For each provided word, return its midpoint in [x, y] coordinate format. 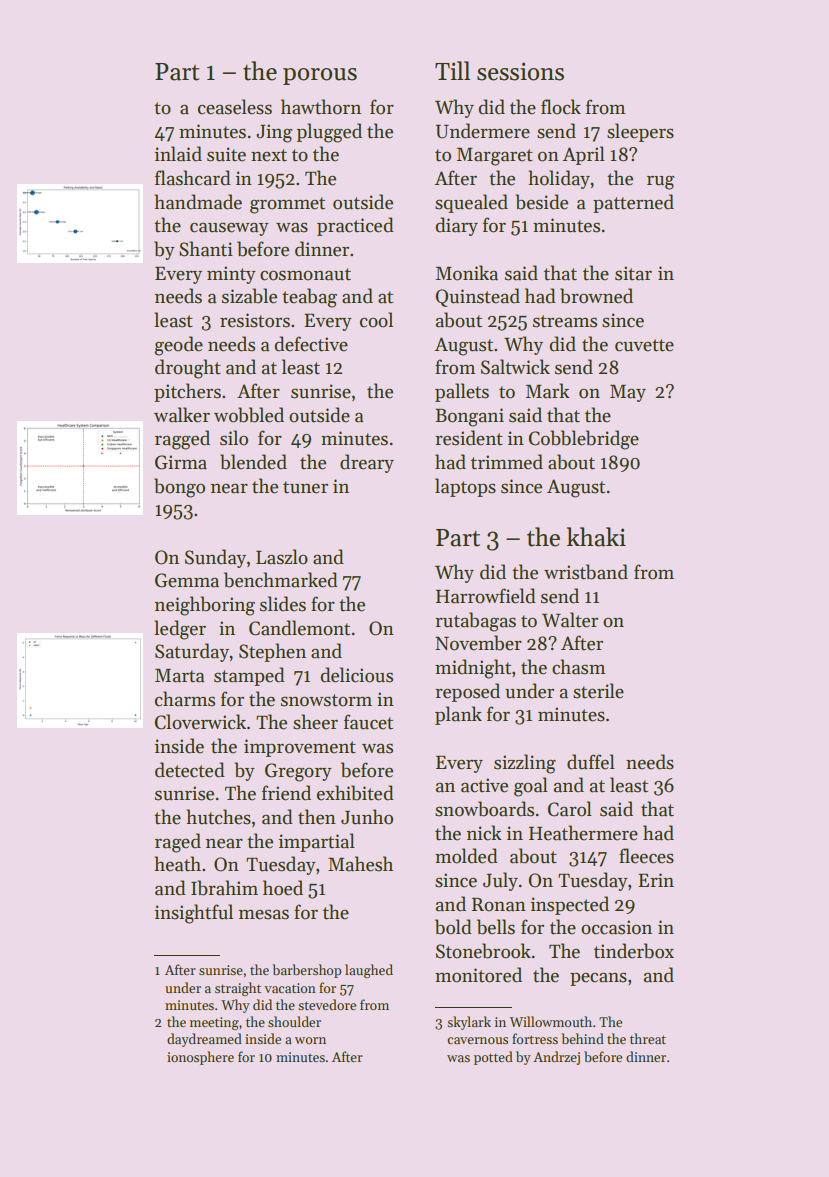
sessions [520, 71]
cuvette [644, 345]
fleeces [646, 856]
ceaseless [235, 107]
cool [376, 320]
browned [596, 296]
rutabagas [475, 622]
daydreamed [204, 1040]
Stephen [272, 652]
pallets [462, 392]
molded [466, 856]
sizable [249, 296]
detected [190, 770]
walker [182, 415]
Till [452, 70]
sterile [598, 691]
